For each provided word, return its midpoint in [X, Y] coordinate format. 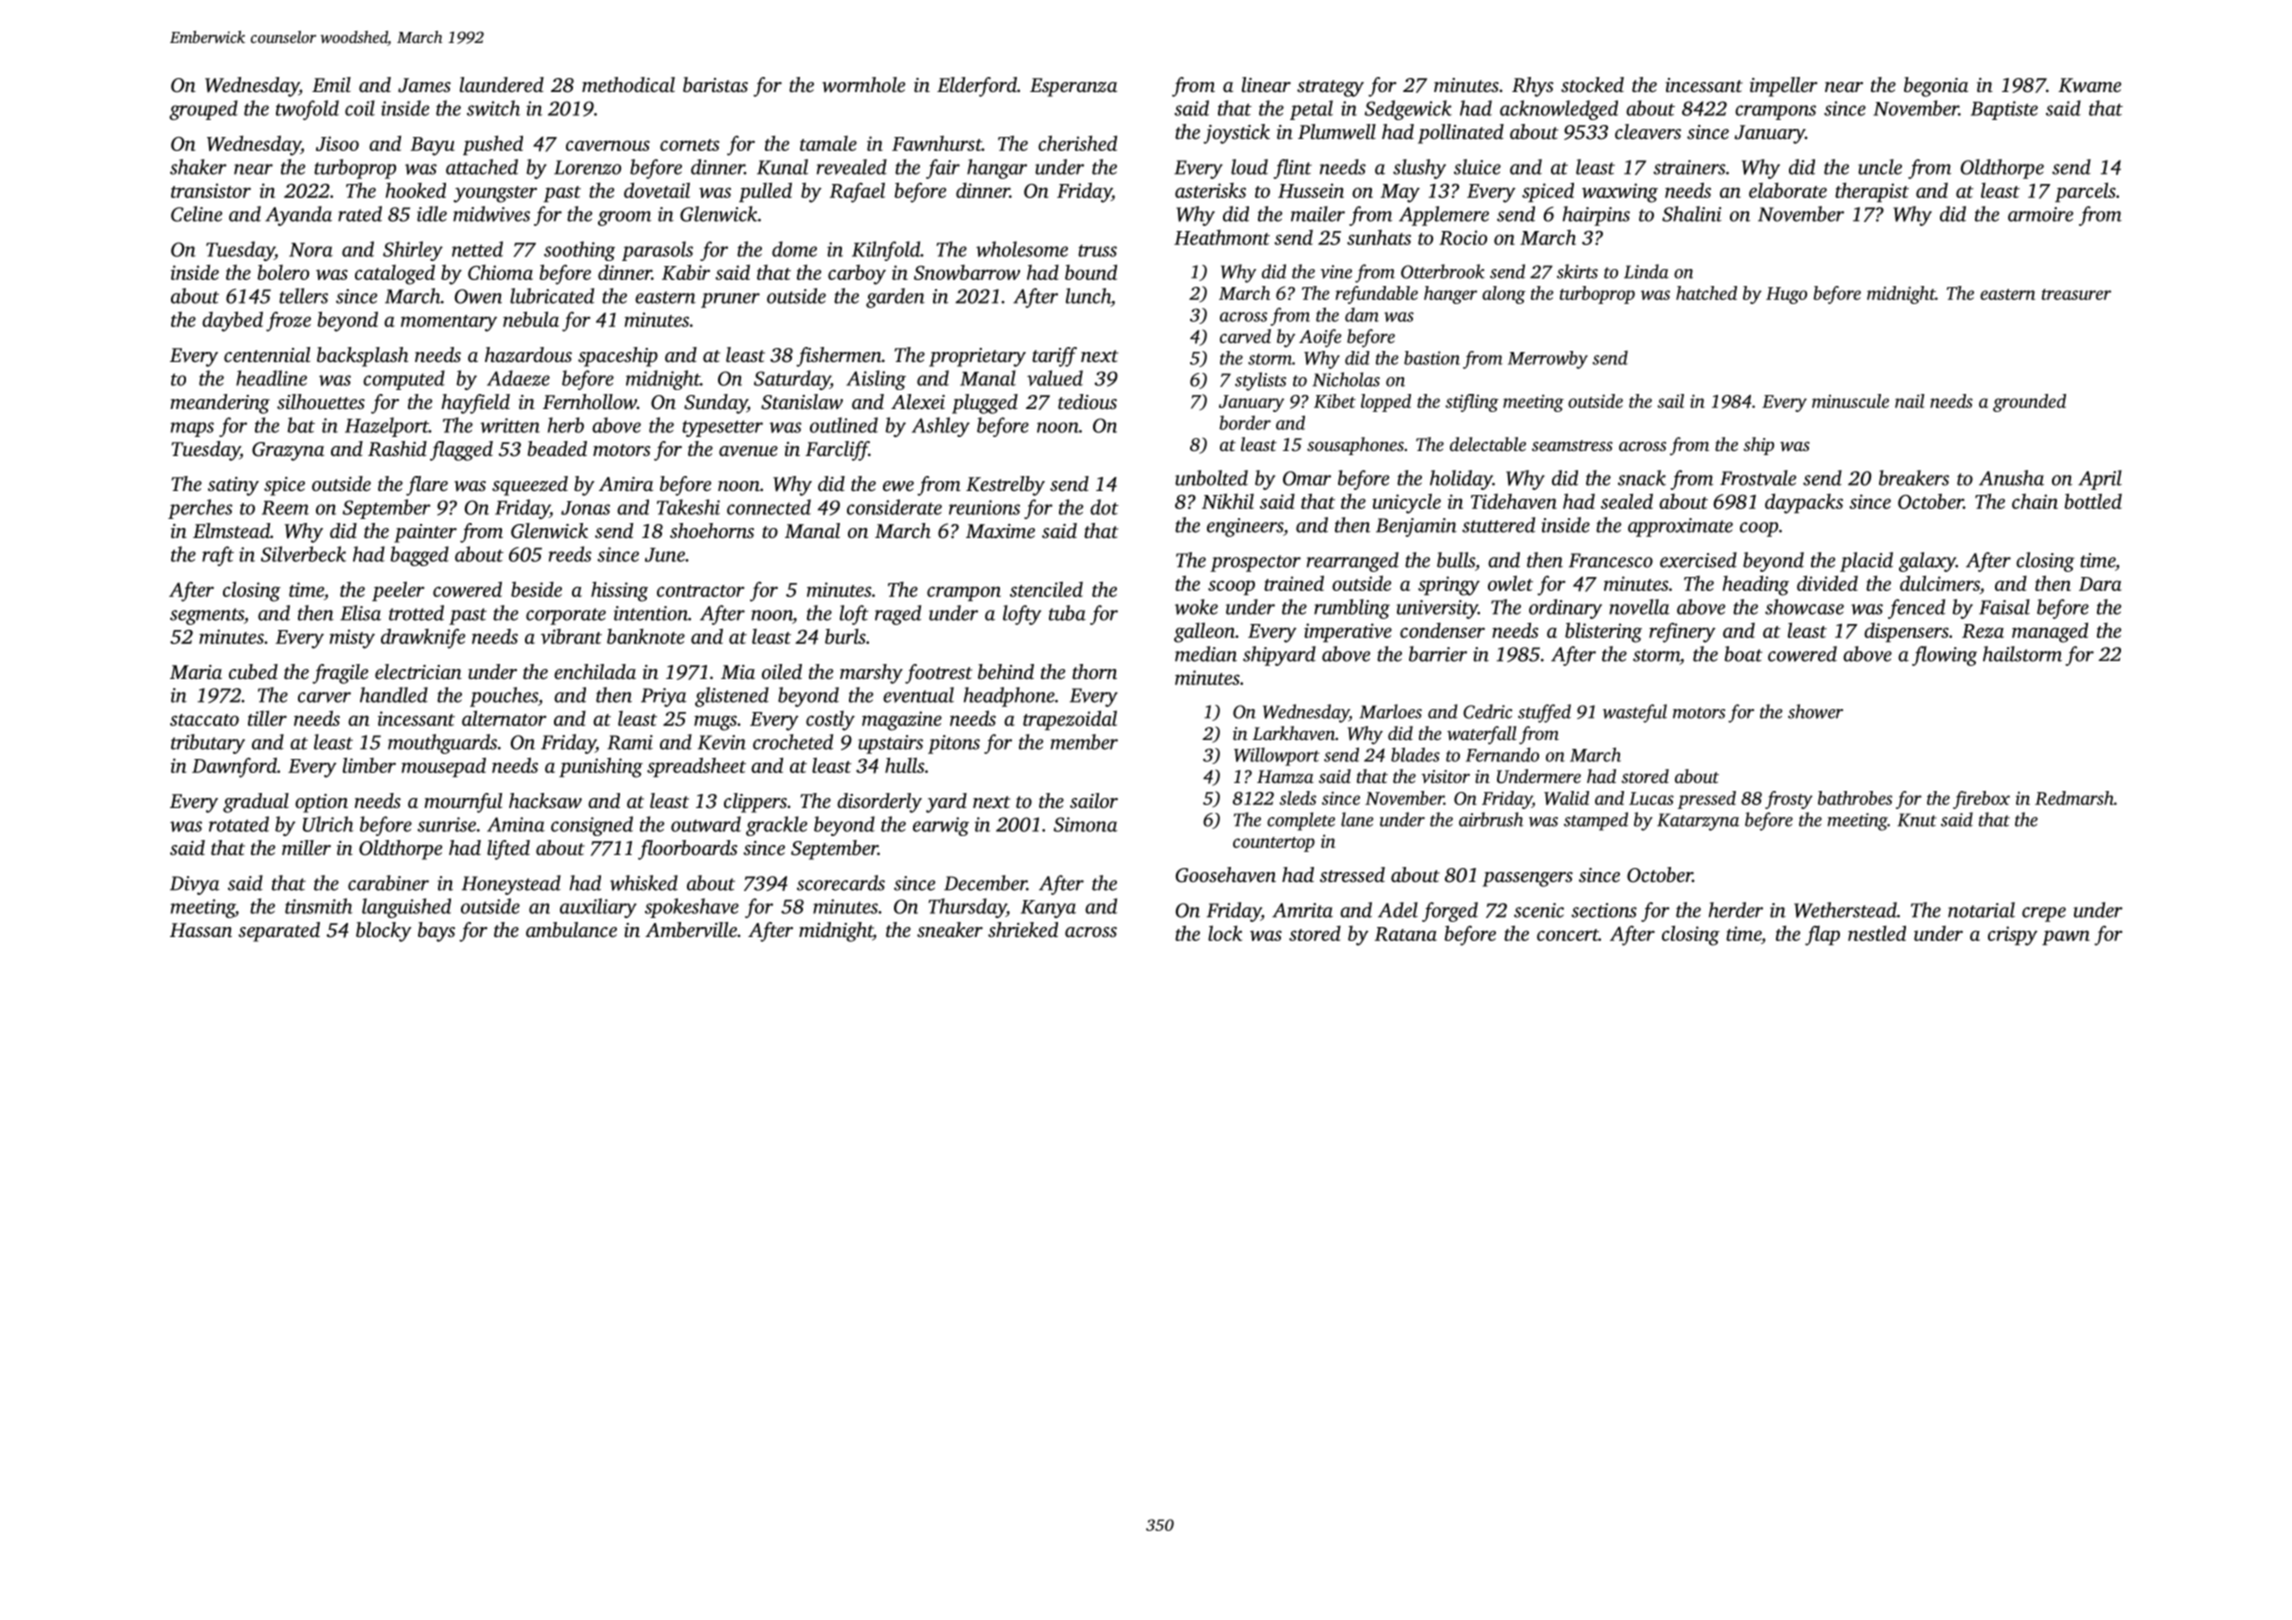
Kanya [1048, 909]
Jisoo [337, 143]
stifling [1472, 403]
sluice [1477, 167]
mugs [715, 723]
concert [1568, 935]
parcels [2085, 192]
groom [624, 218]
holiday [1461, 480]
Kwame [2089, 85]
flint [1292, 169]
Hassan [201, 930]
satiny [233, 486]
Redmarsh [2074, 798]
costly [830, 721]
